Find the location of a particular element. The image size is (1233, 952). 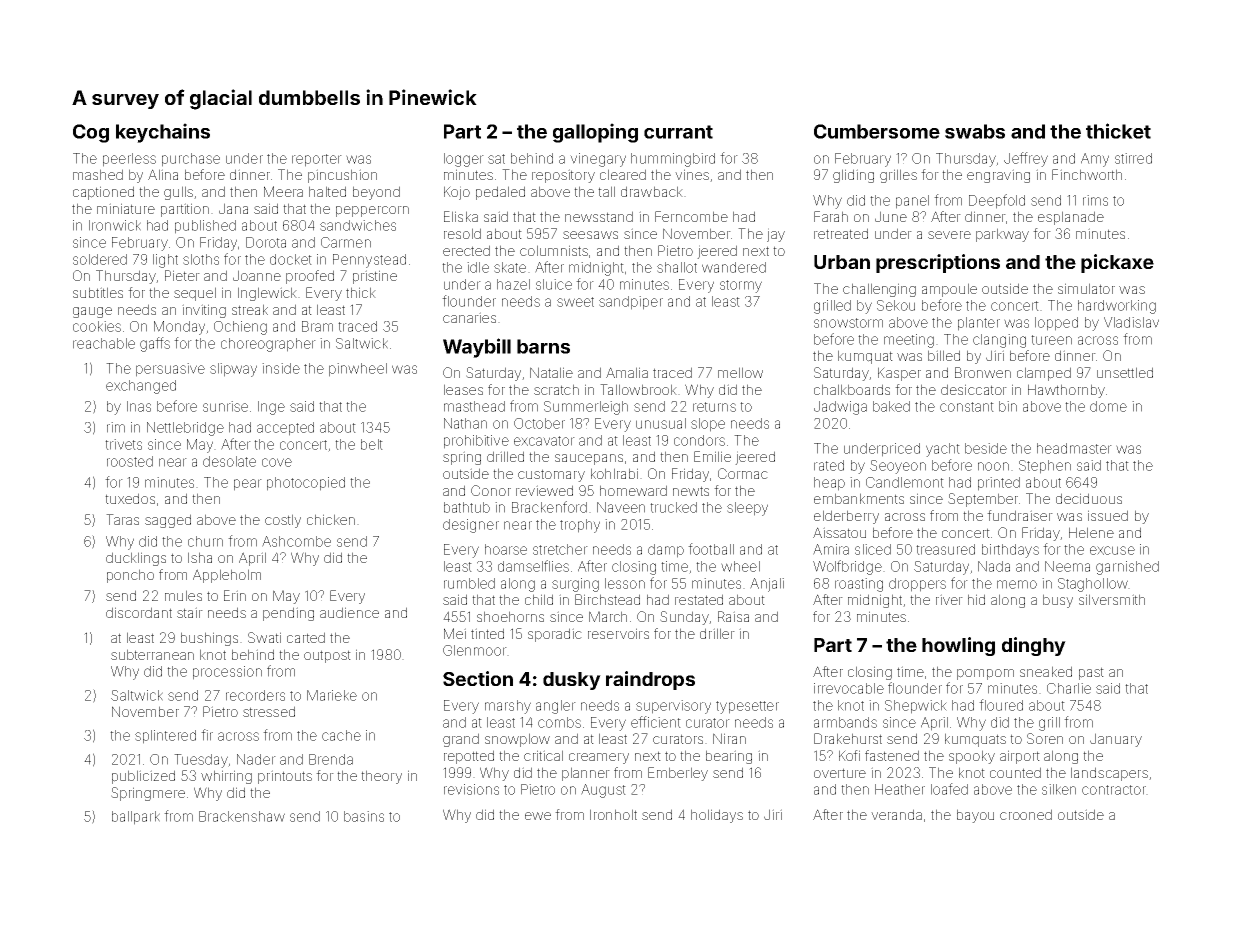

churn is located at coordinates (205, 541).
